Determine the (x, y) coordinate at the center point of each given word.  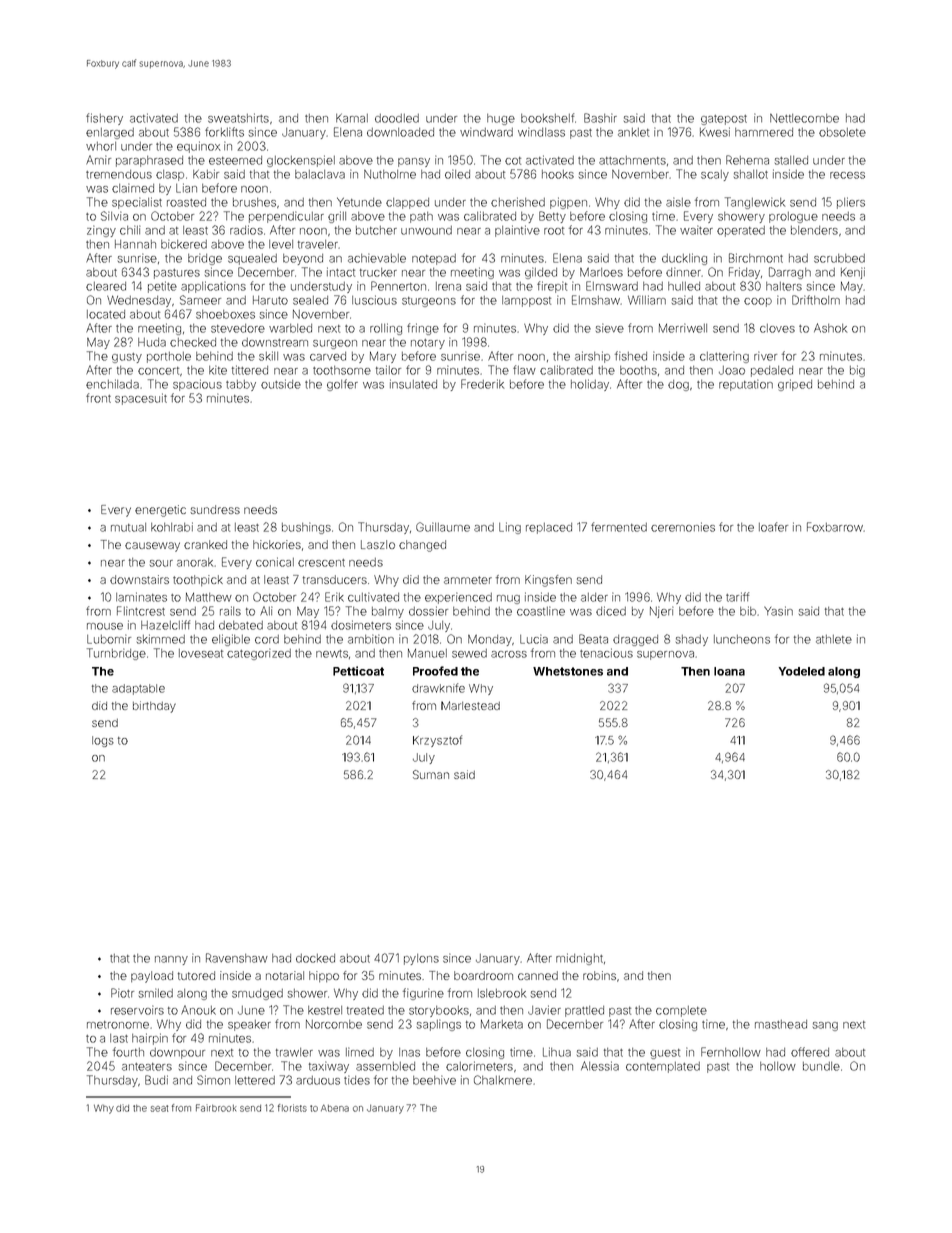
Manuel (427, 653)
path (421, 217)
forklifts (224, 132)
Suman (431, 774)
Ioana (729, 671)
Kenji (853, 273)
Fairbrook (216, 1108)
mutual (128, 527)
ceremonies (683, 527)
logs (103, 741)
